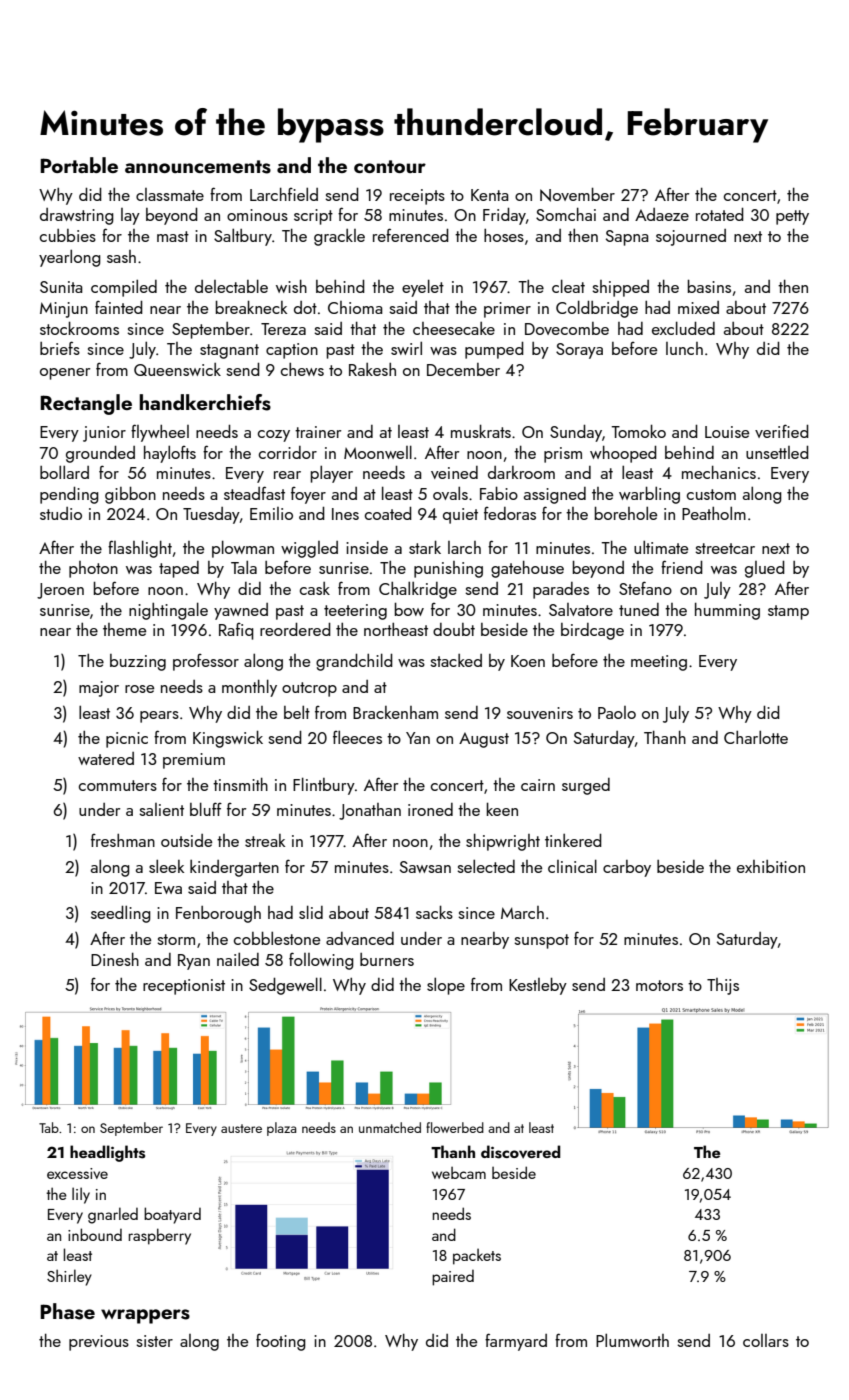 Image resolution: width=849 pixels, height=1400 pixels. What do you see at coordinates (67, 1311) in the page?
I see `Phase` at bounding box center [67, 1311].
